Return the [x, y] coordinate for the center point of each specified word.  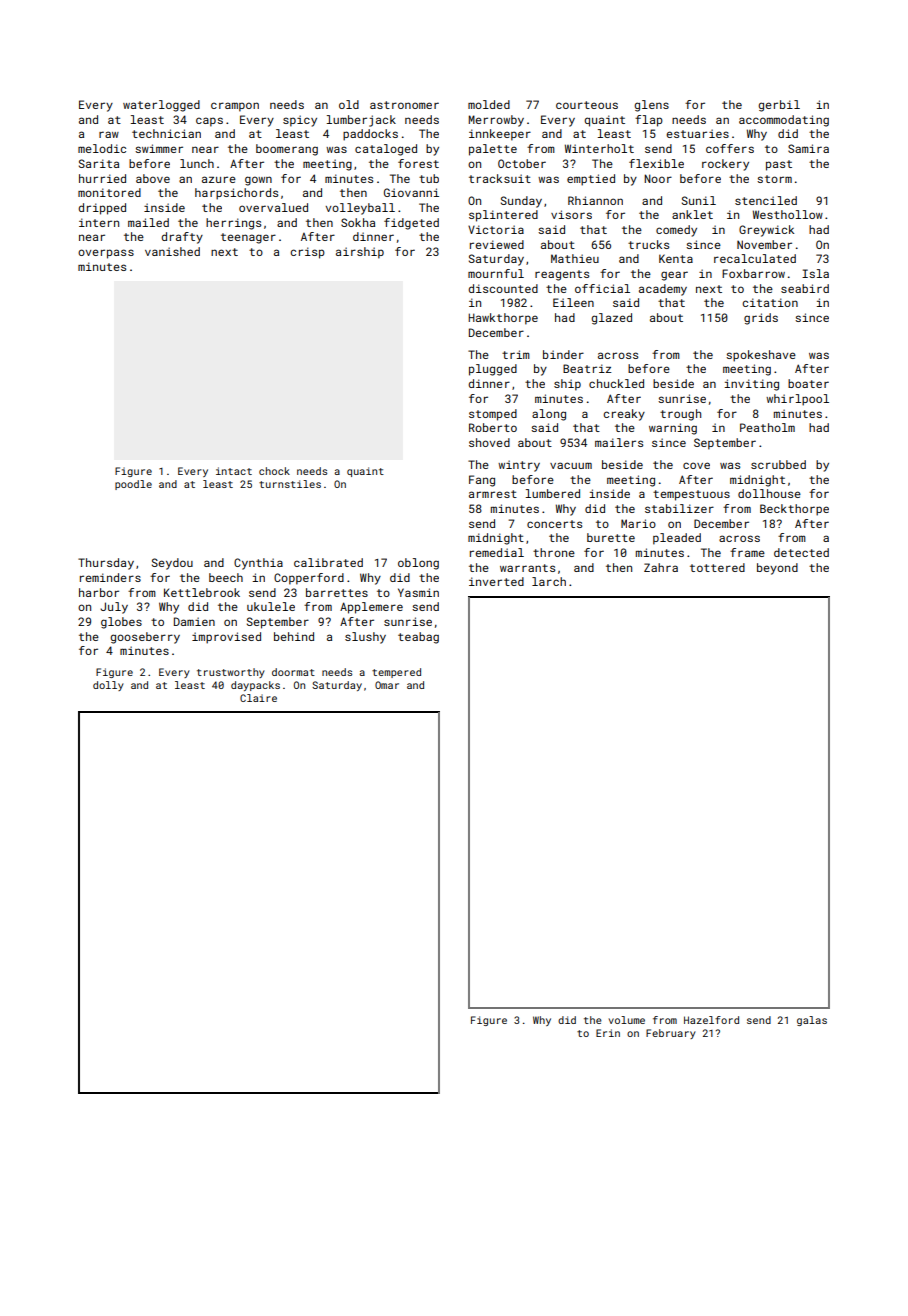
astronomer [404, 105]
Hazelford [711, 1020]
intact [234, 471]
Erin [608, 1033]
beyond [777, 569]
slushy [365, 638]
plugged [493, 370]
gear [674, 276]
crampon [235, 107]
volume [627, 1020]
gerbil [779, 106]
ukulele [271, 606]
